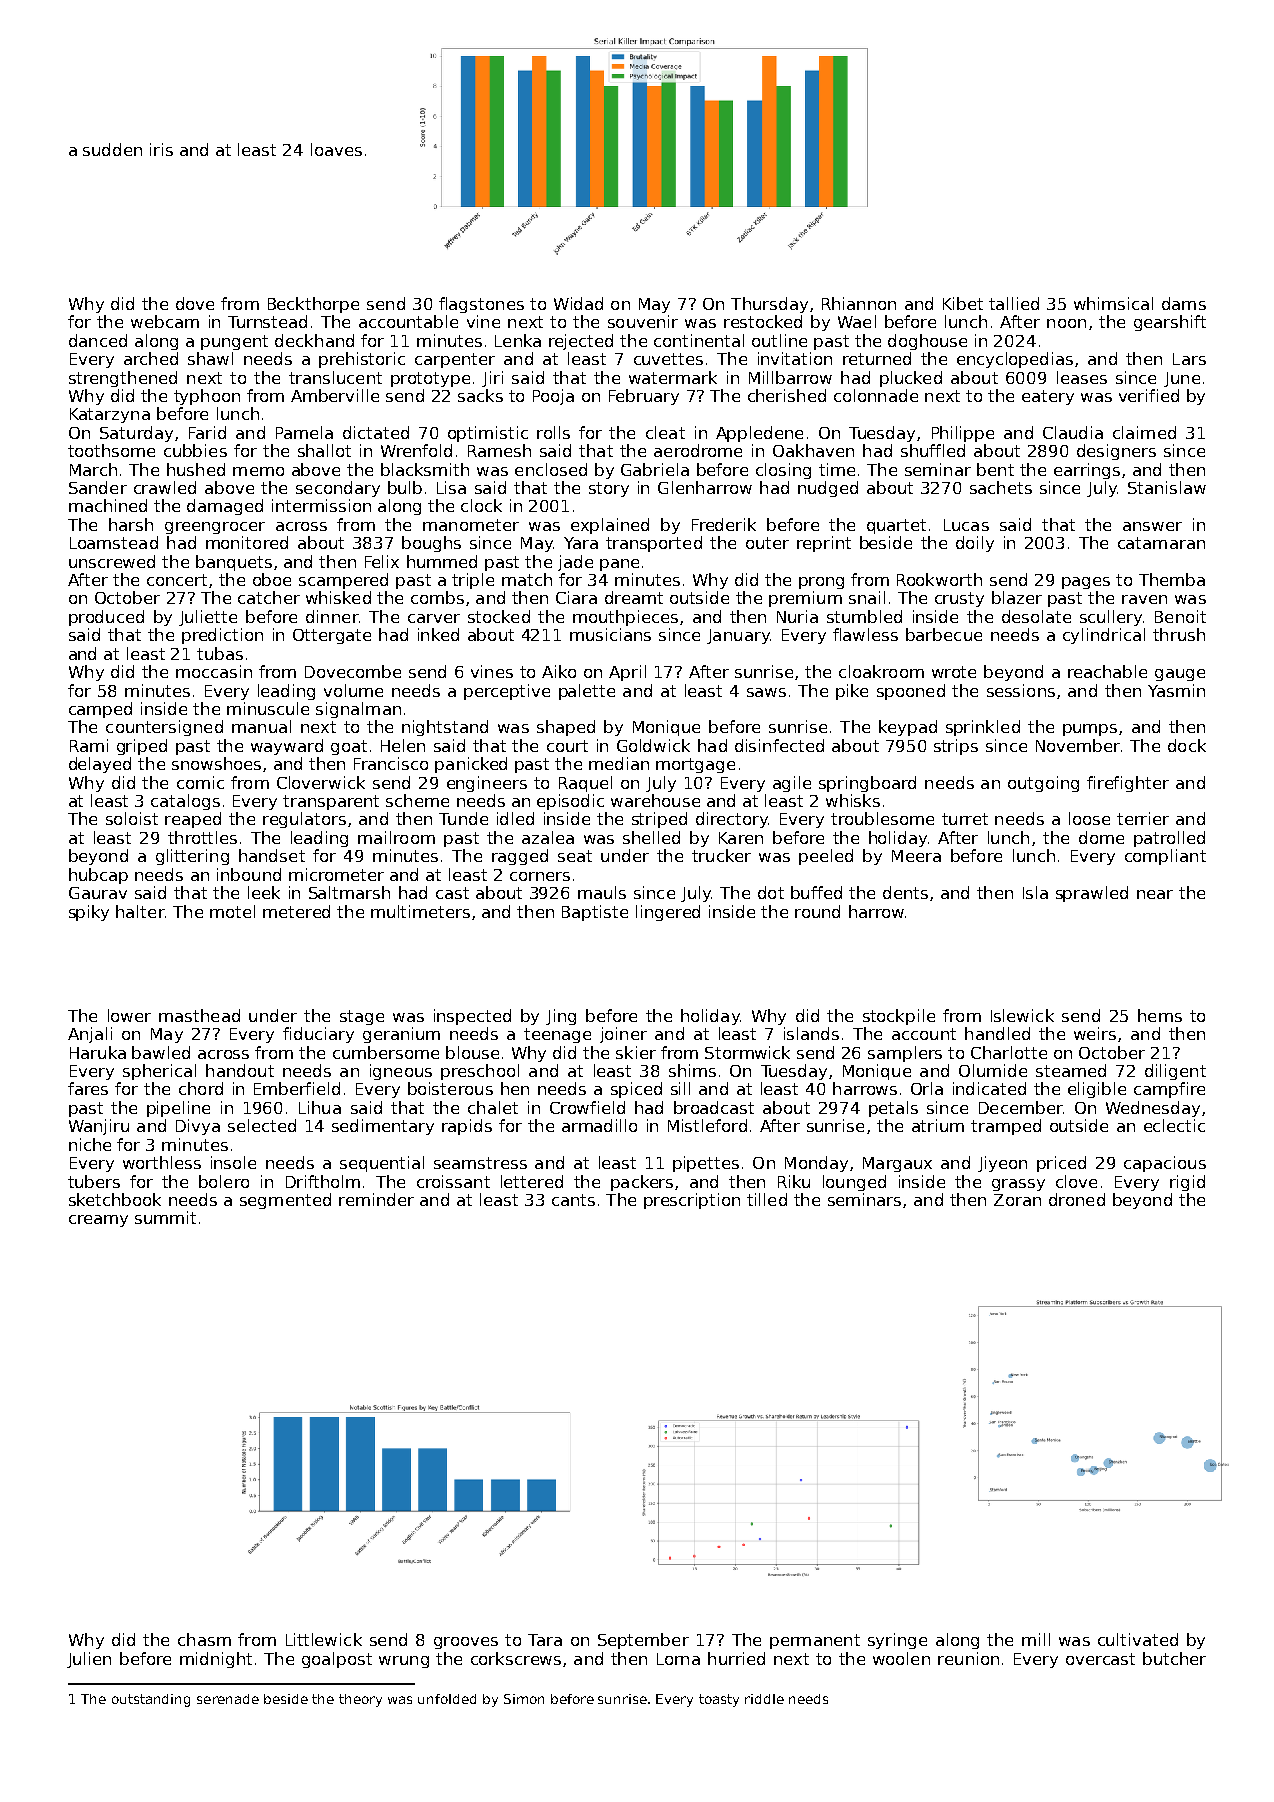 The width and height of the document is (1274, 1802). Describe the element at coordinates (1092, 894) in the document. I see `sprawled` at that location.
